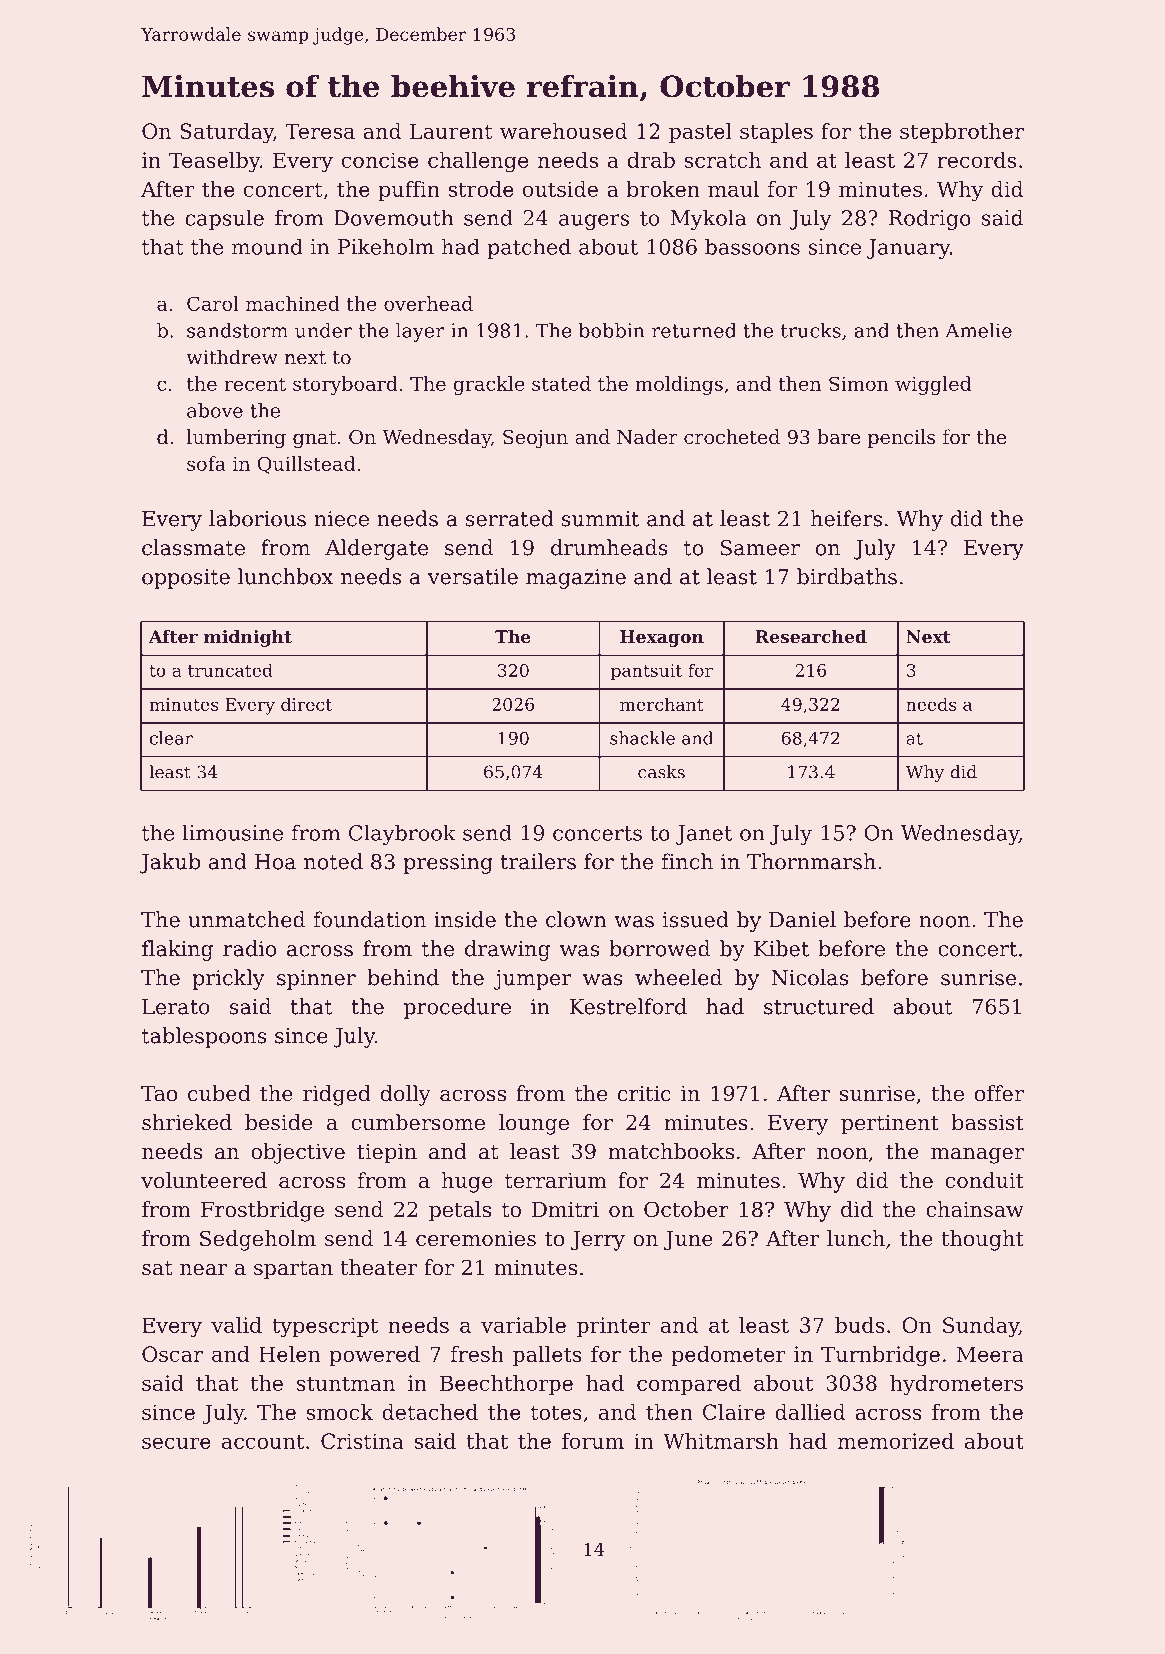  I want to click on warehoused, so click(563, 131).
